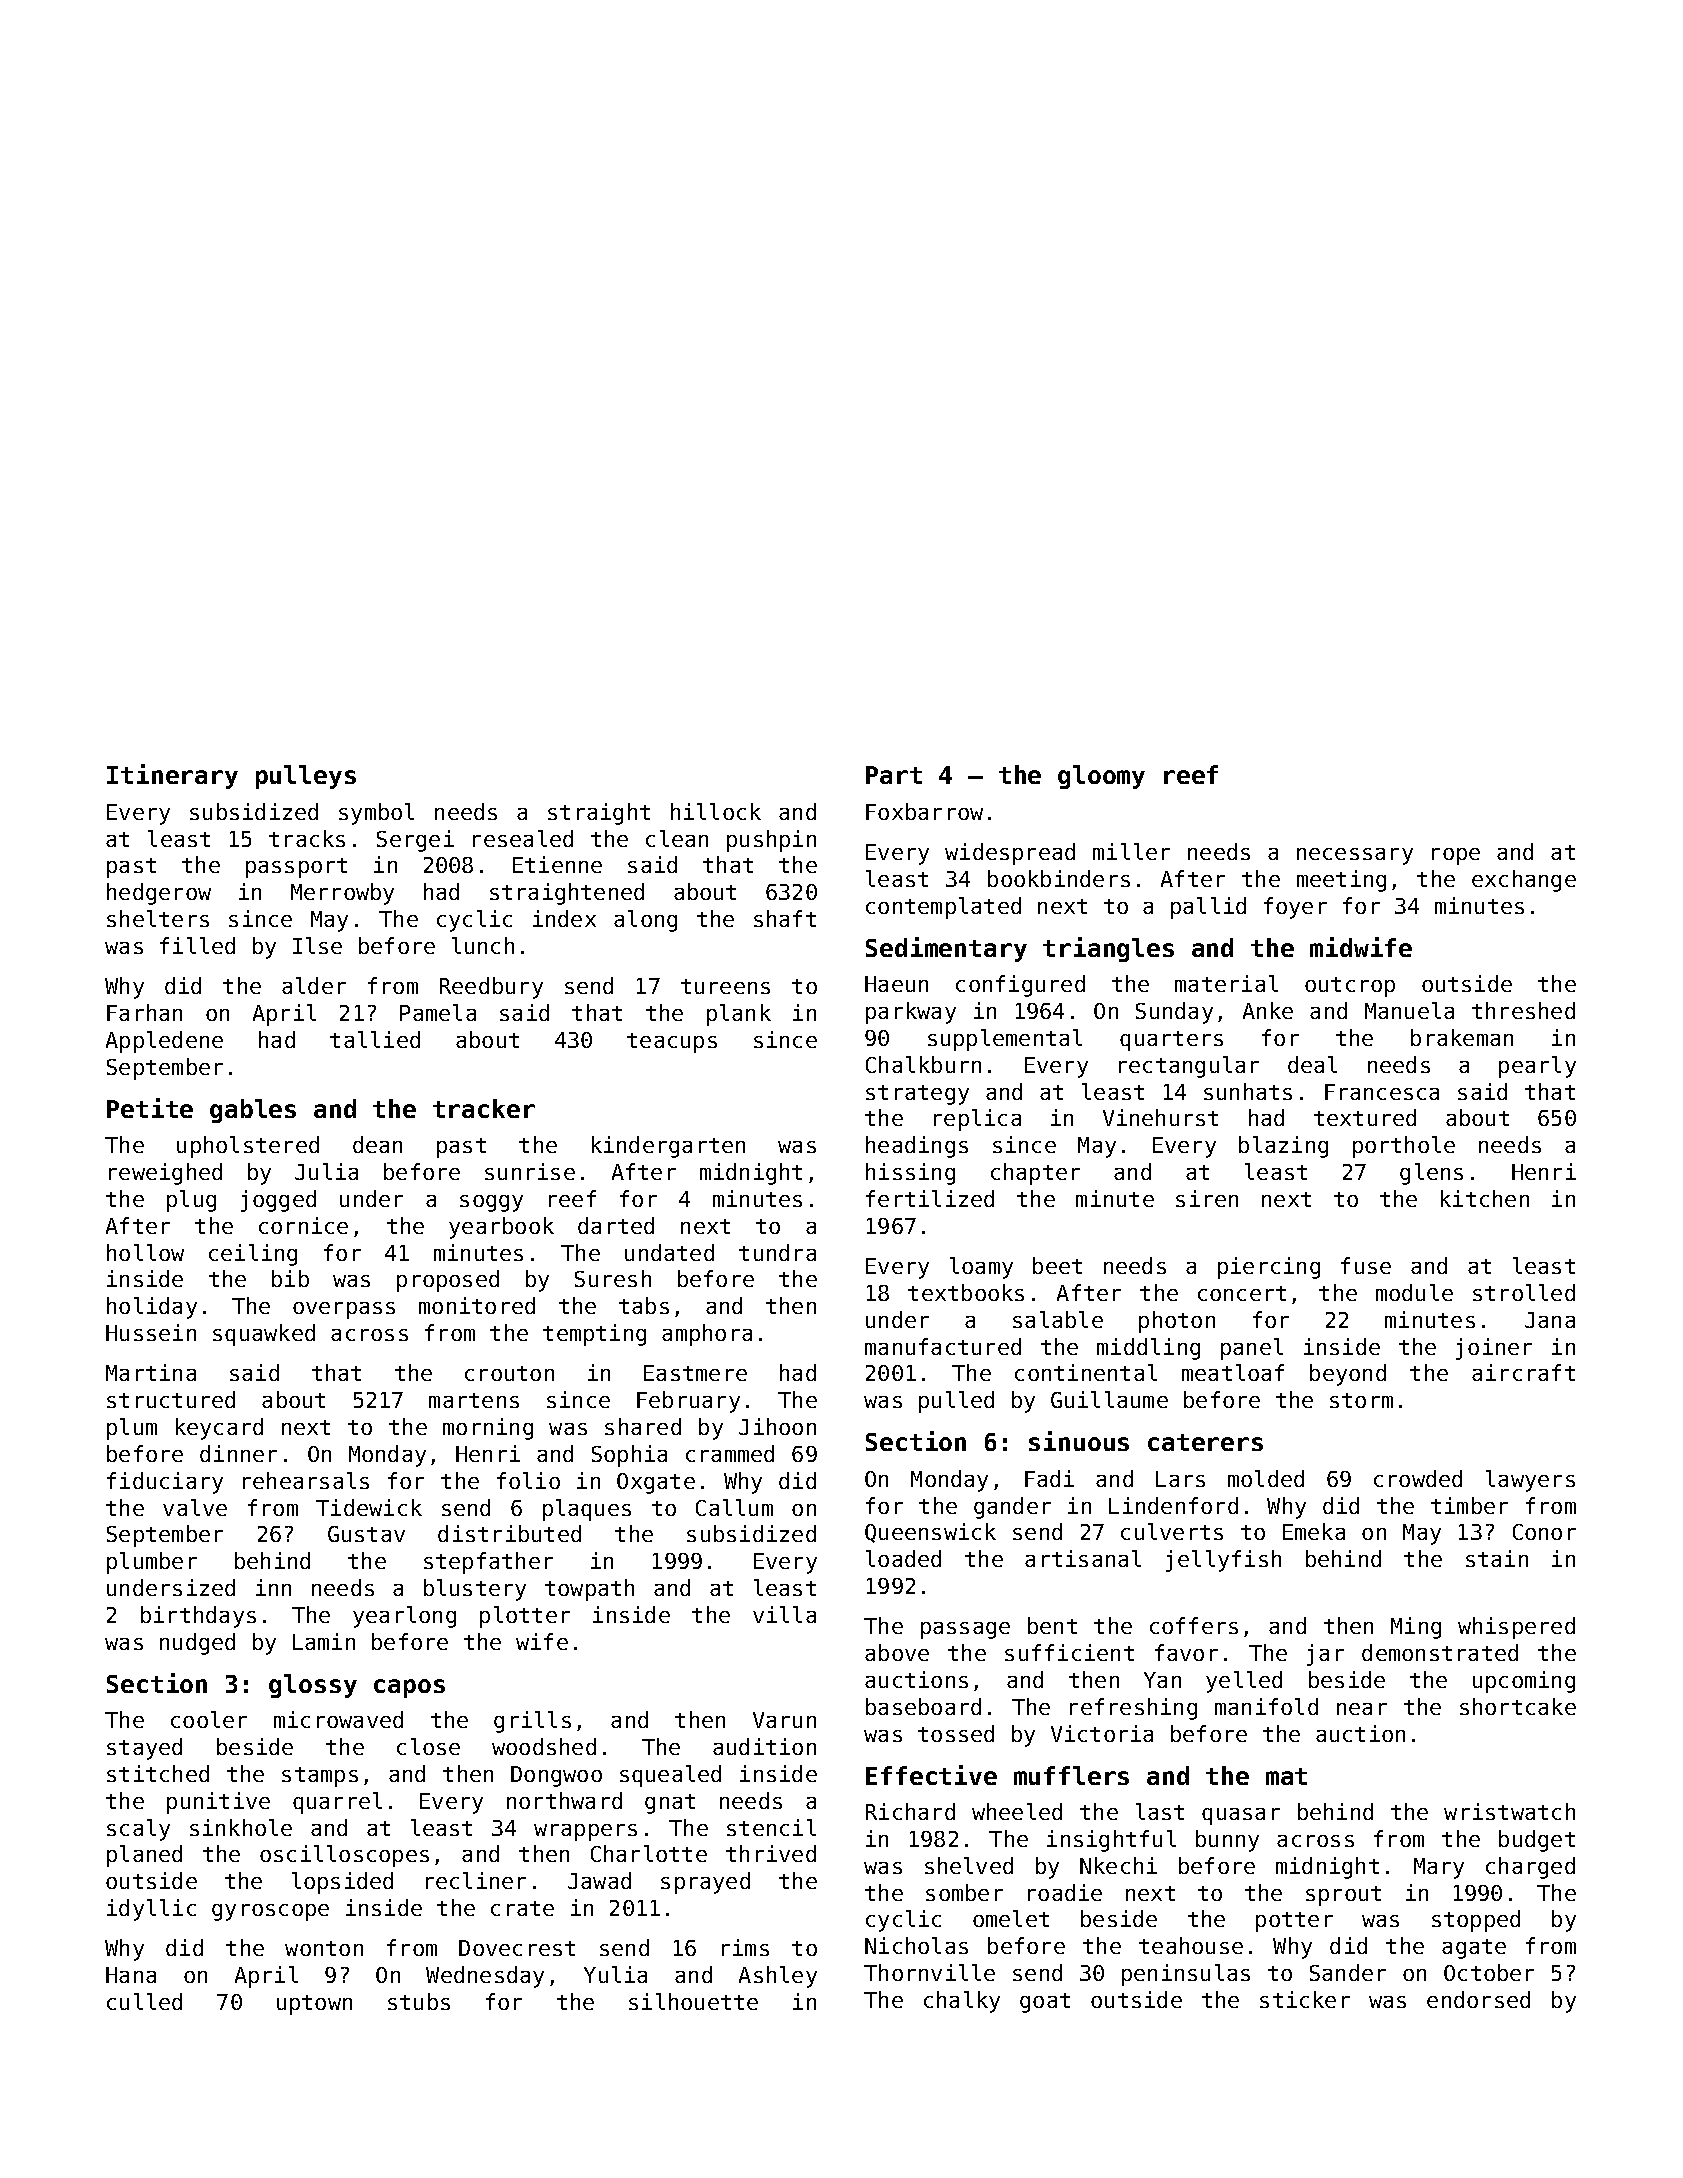 The width and height of the screenshot is (1683, 2178). Describe the element at coordinates (962, 2002) in the screenshot. I see `chalky` at that location.
